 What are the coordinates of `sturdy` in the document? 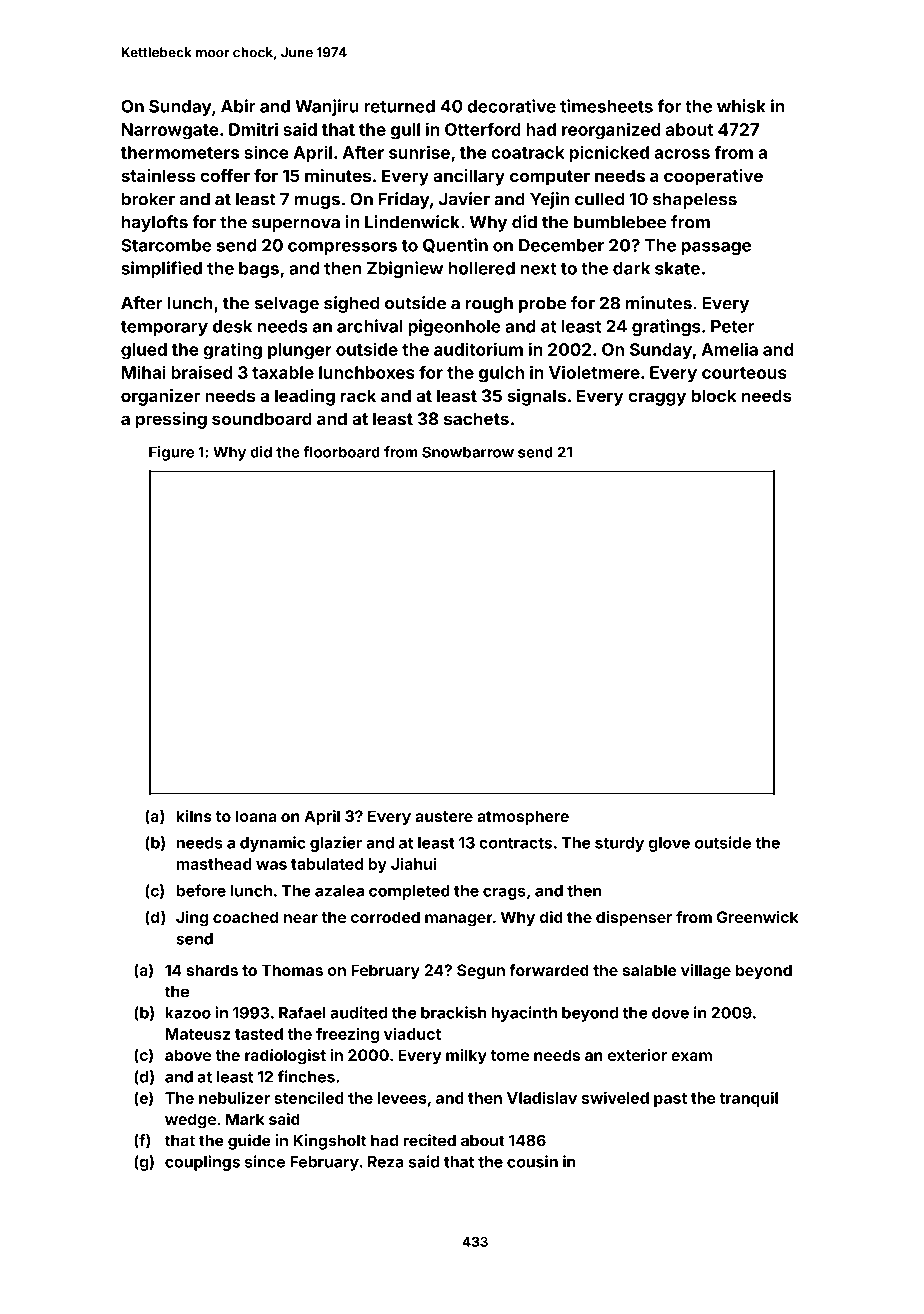 It's located at (619, 844).
